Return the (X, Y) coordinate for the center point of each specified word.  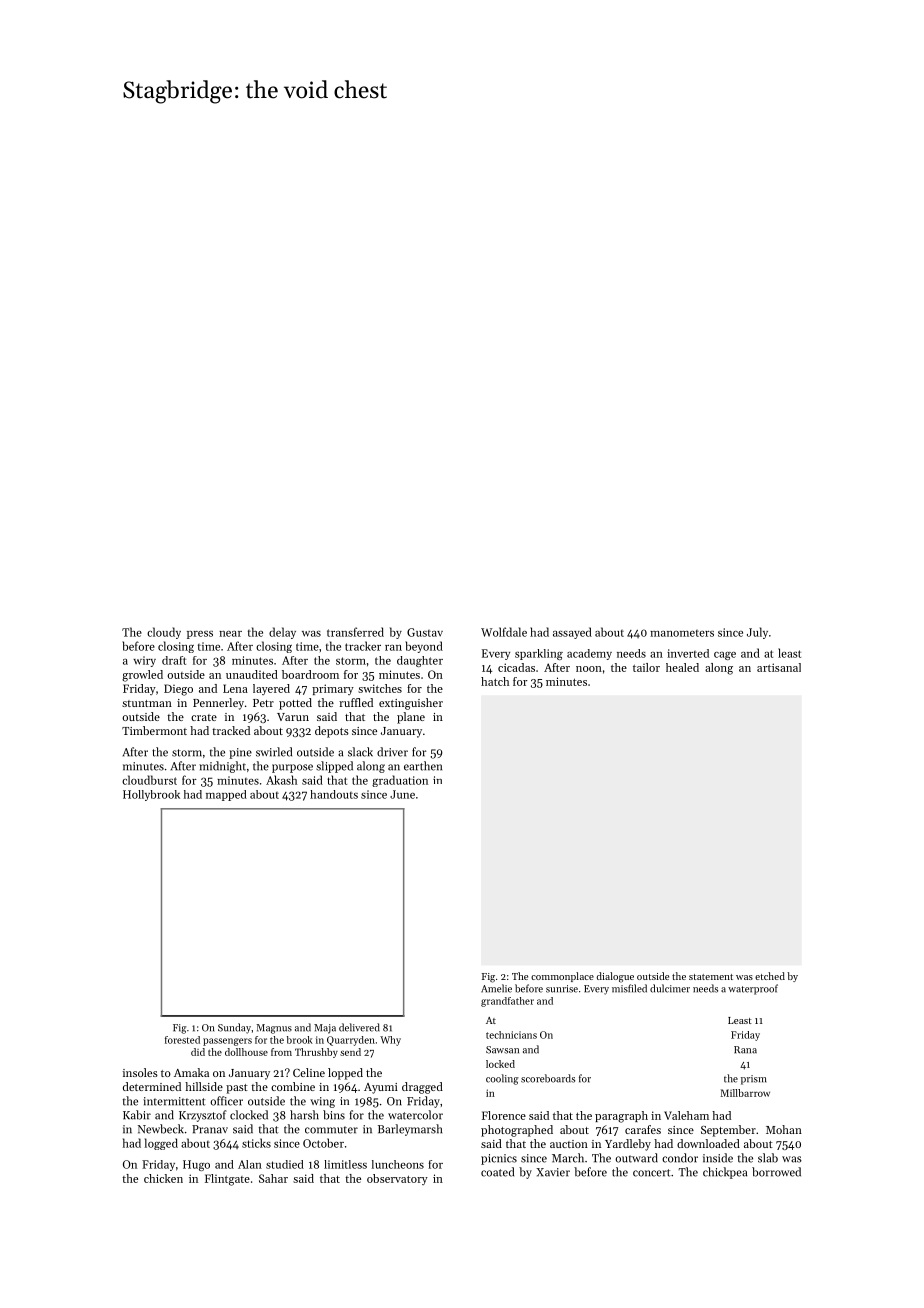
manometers (682, 633)
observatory (397, 1179)
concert (651, 1173)
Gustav (425, 632)
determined (152, 1086)
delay (282, 633)
